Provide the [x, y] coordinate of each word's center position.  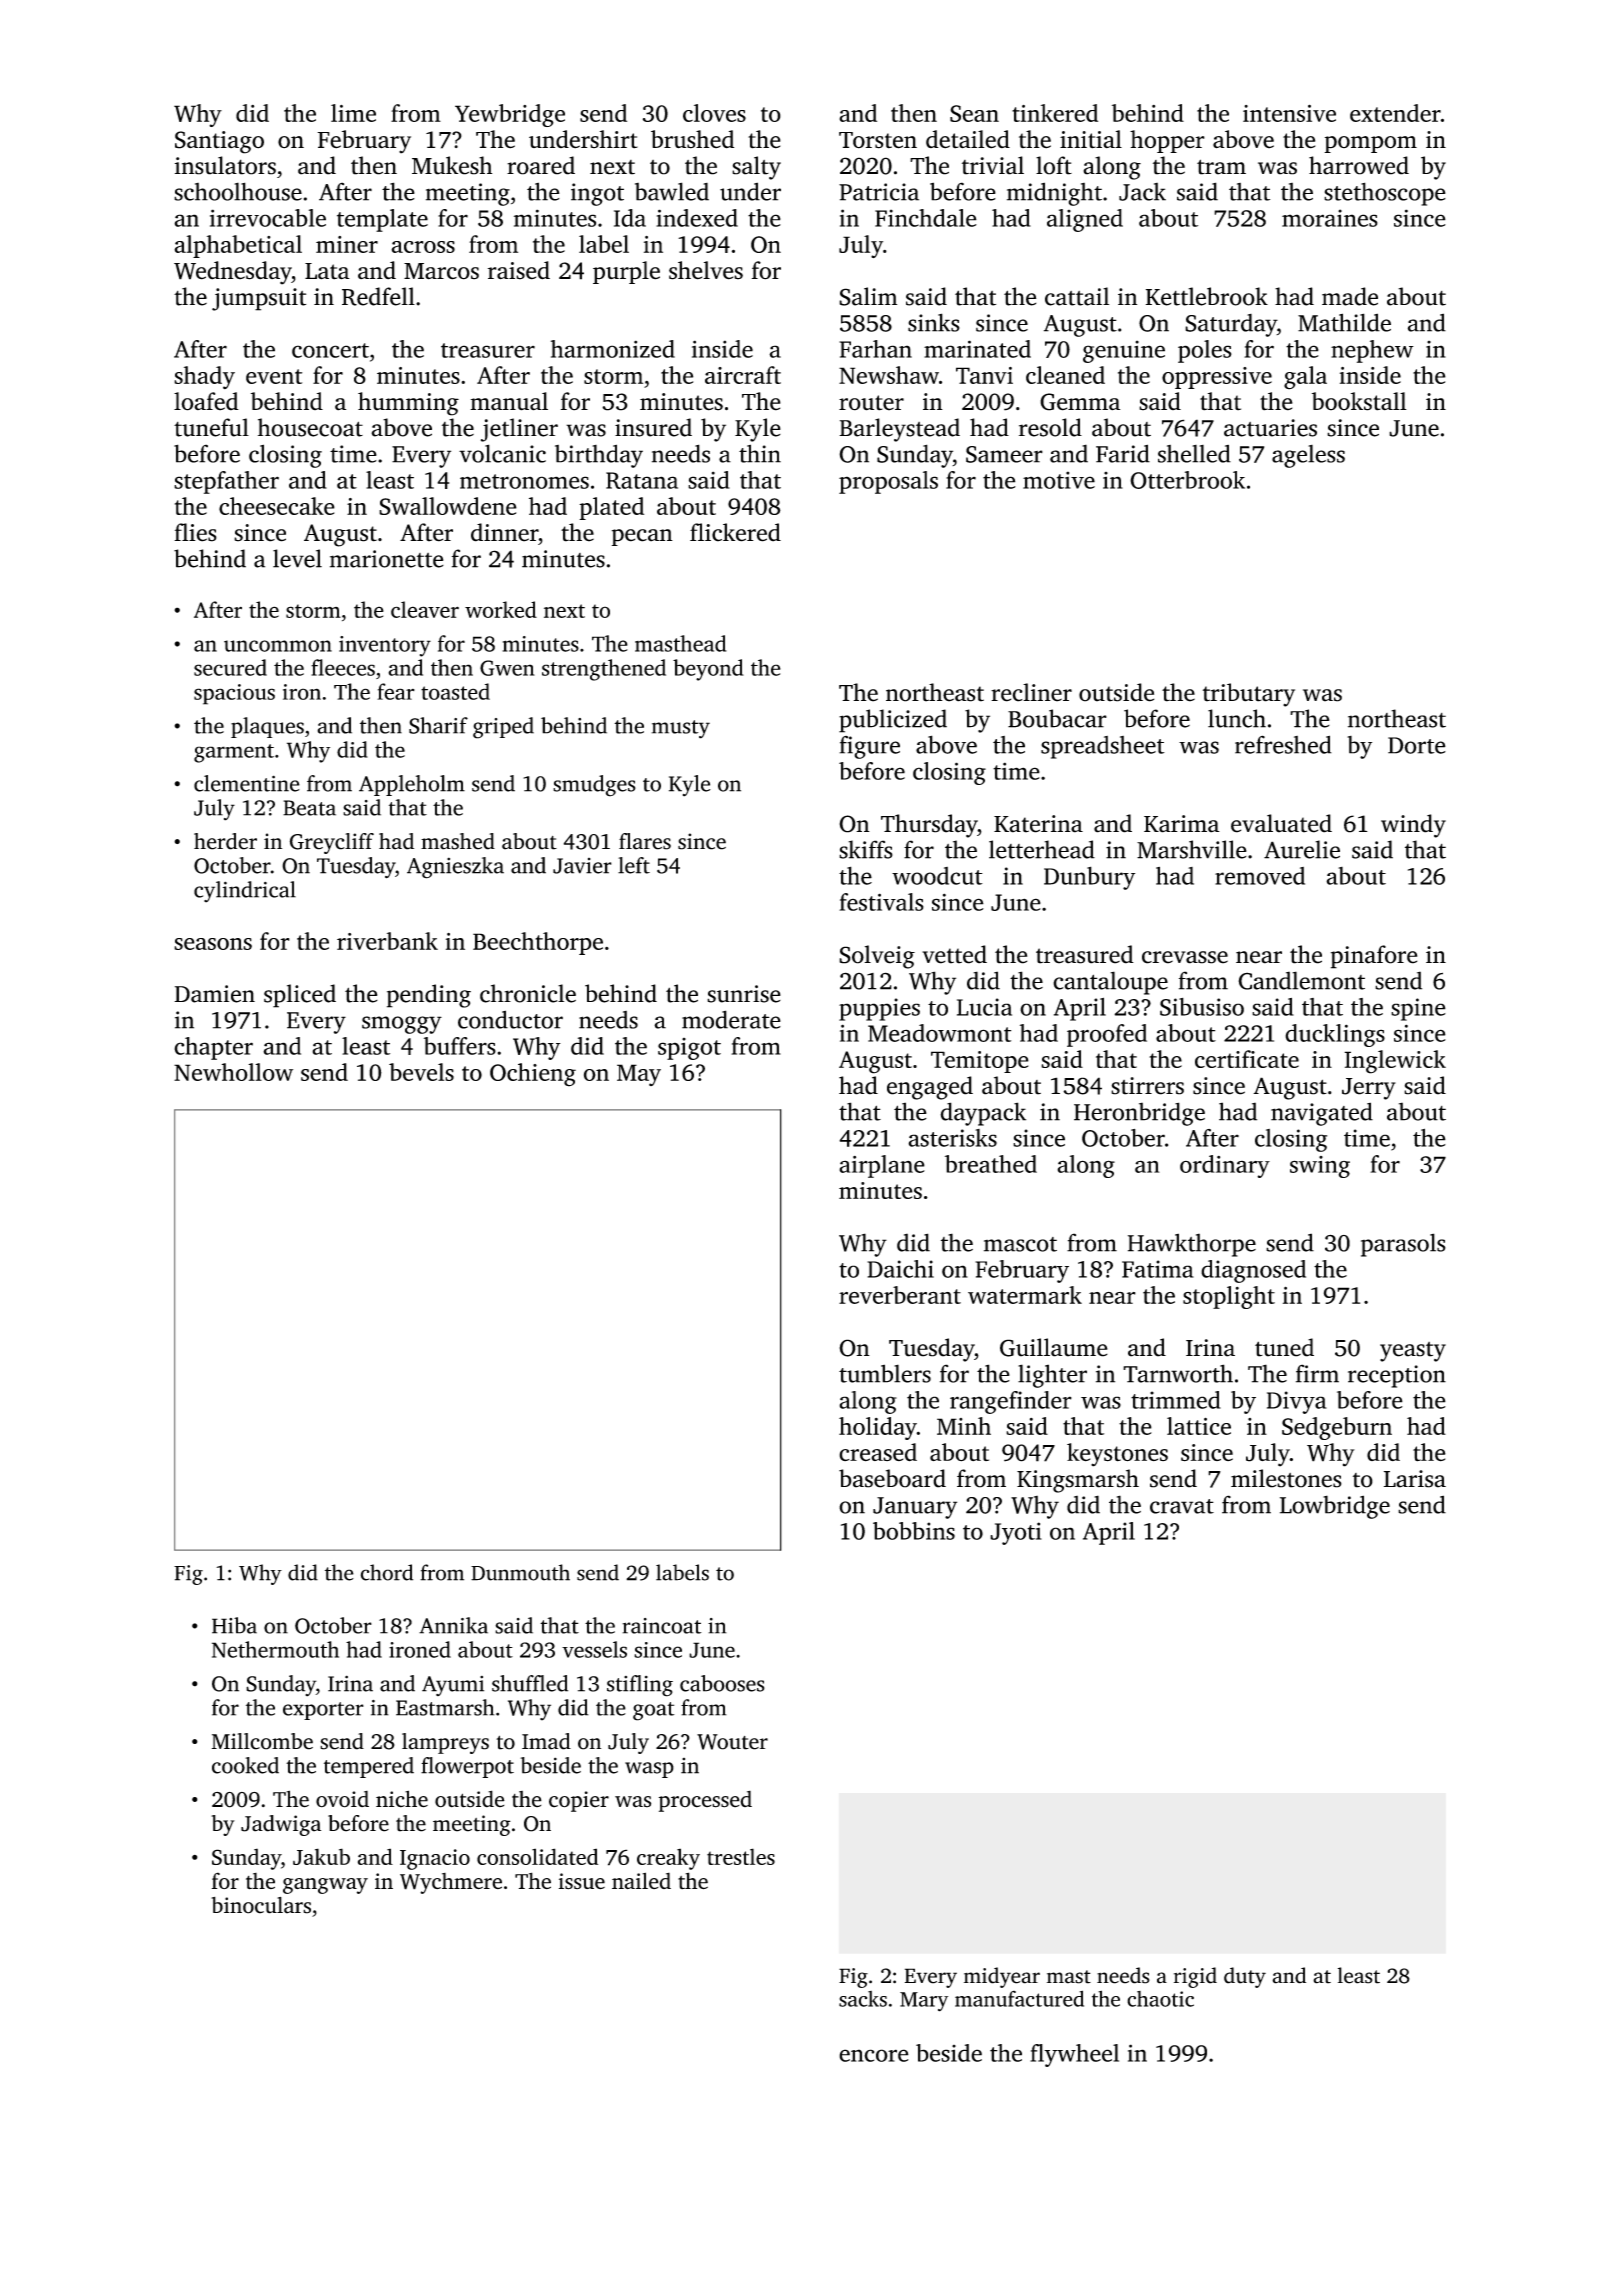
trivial [993, 165]
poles [1205, 351]
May [639, 1075]
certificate [1247, 1059]
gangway [325, 1886]
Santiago [219, 142]
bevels [421, 1072]
